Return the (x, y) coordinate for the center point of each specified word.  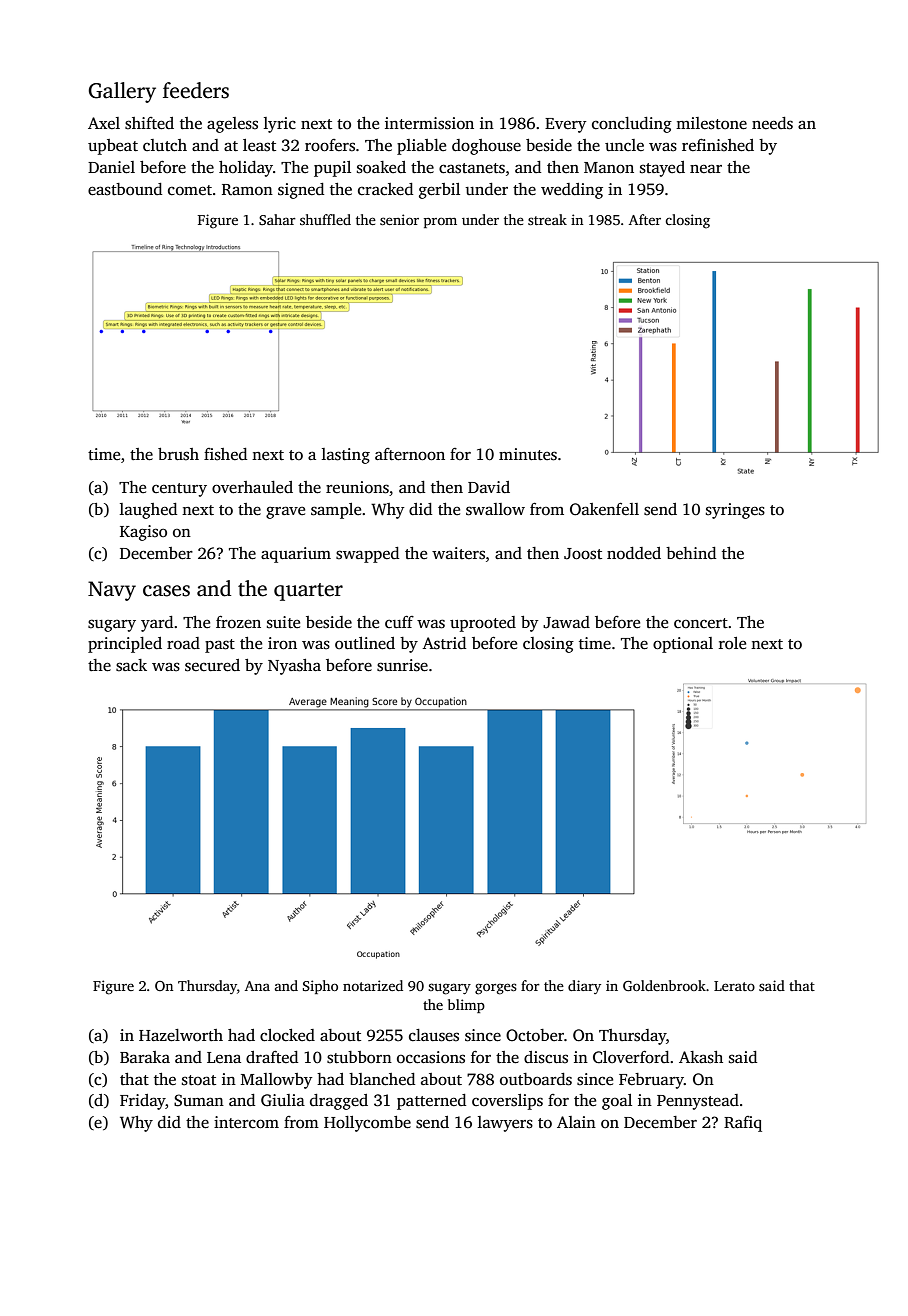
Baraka (145, 1057)
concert (701, 623)
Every (566, 125)
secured (212, 665)
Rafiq (743, 1124)
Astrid (444, 643)
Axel (104, 123)
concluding (632, 125)
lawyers (505, 1124)
